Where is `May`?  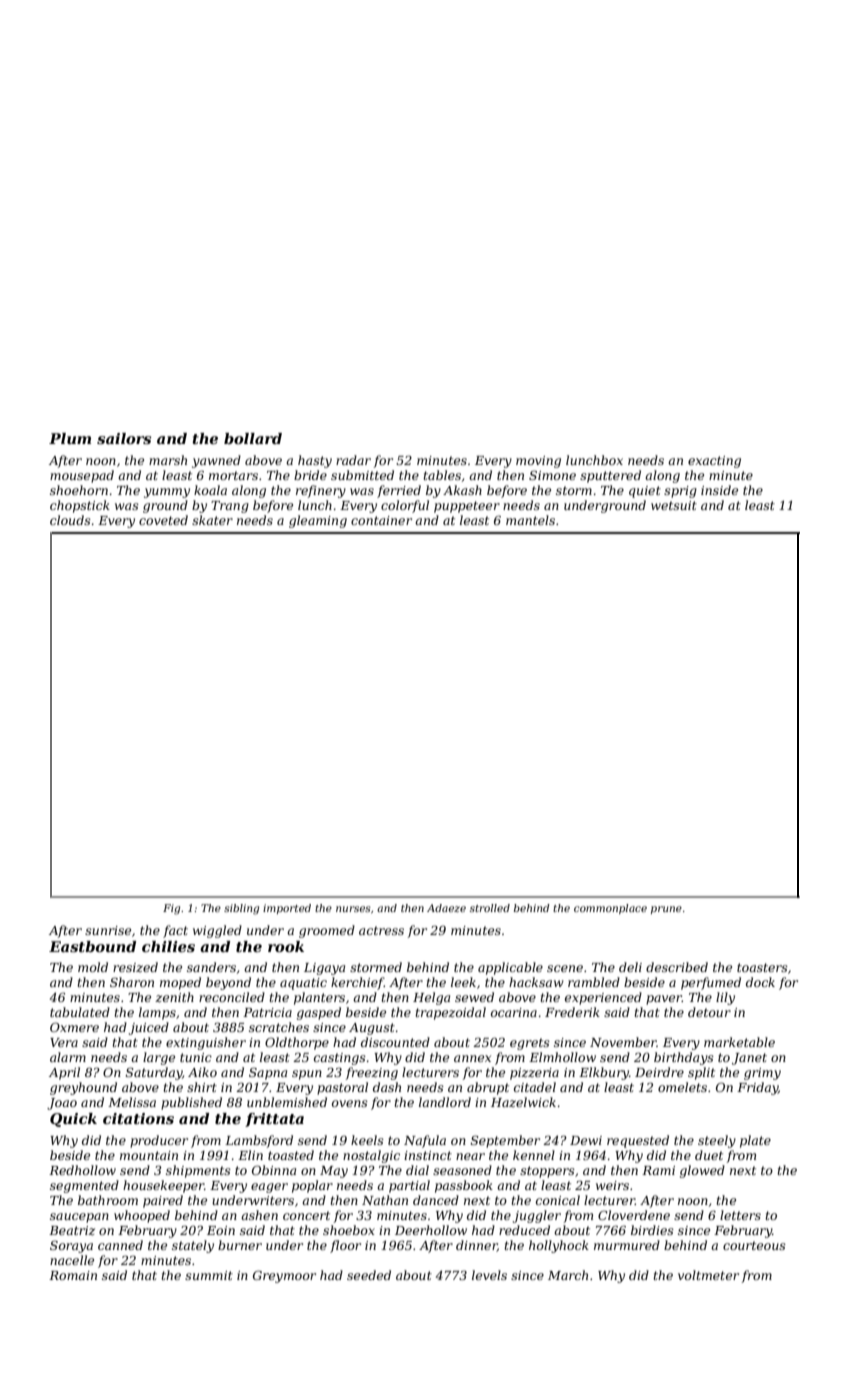 May is located at coordinates (334, 1172).
